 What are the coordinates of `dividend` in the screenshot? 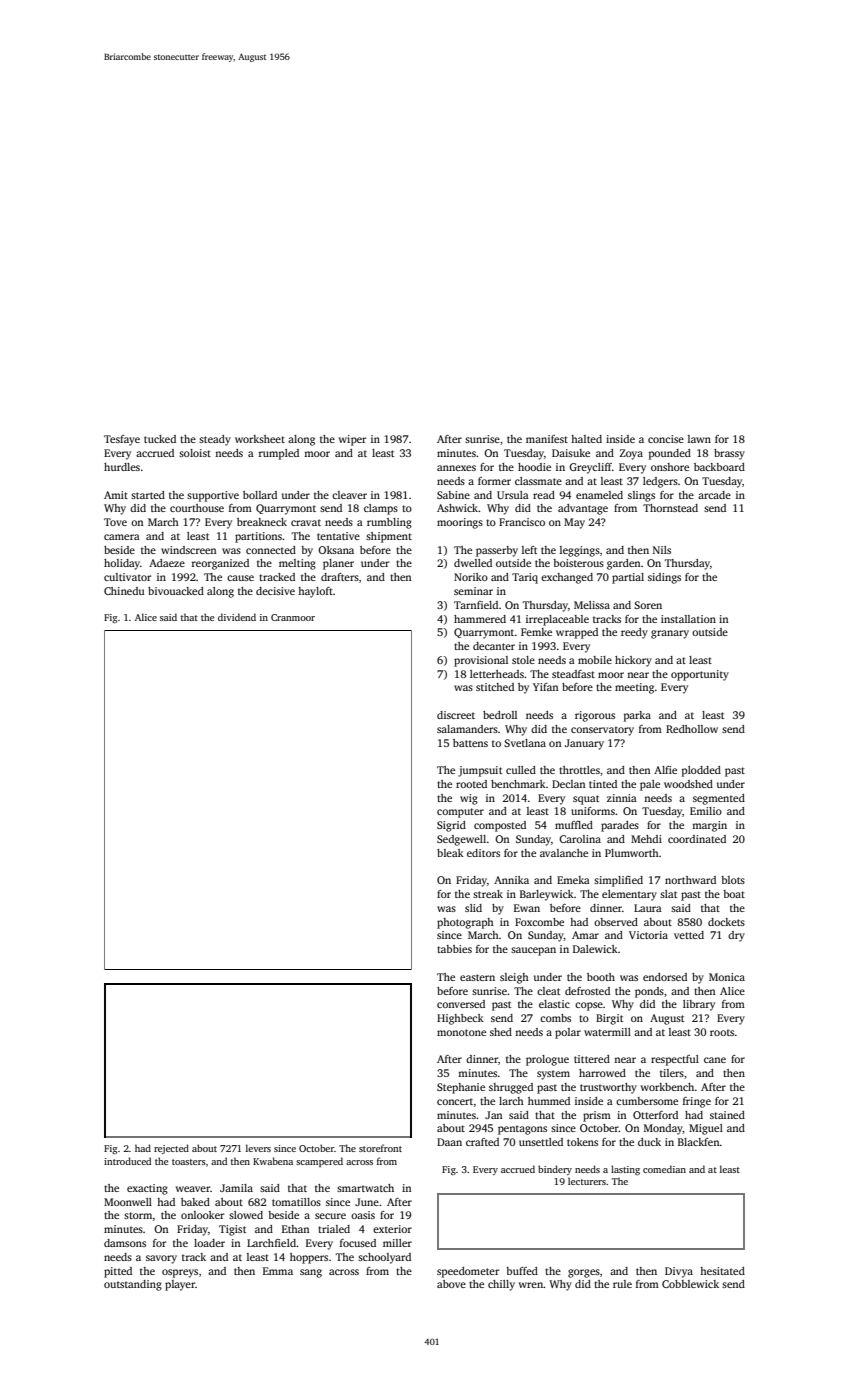 It's located at (237, 617).
